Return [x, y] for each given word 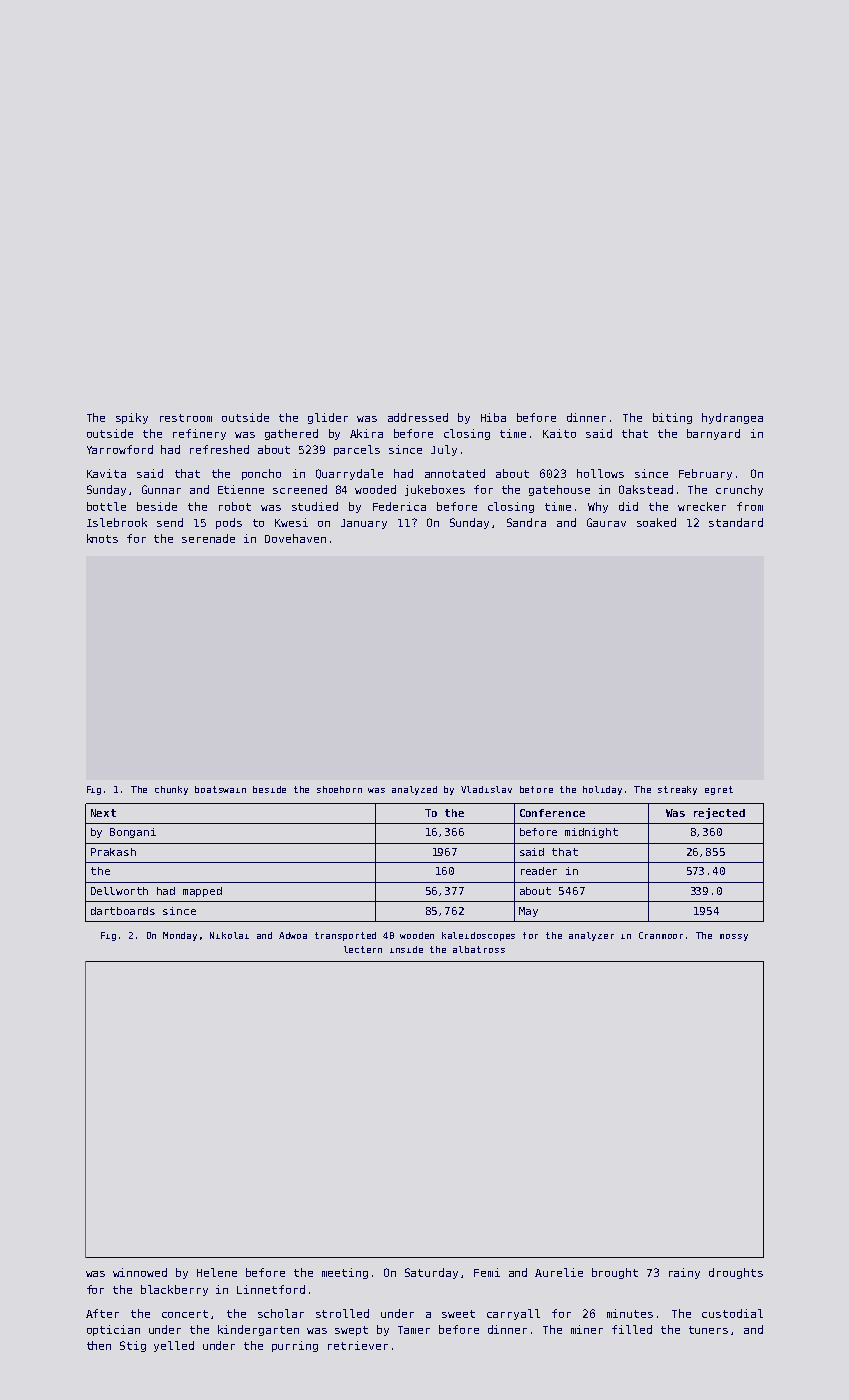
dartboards [123, 911]
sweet [458, 1314]
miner [587, 1329]
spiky [132, 418]
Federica [399, 506]
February [705, 474]
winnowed [140, 1272]
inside [406, 949]
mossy [734, 937]
